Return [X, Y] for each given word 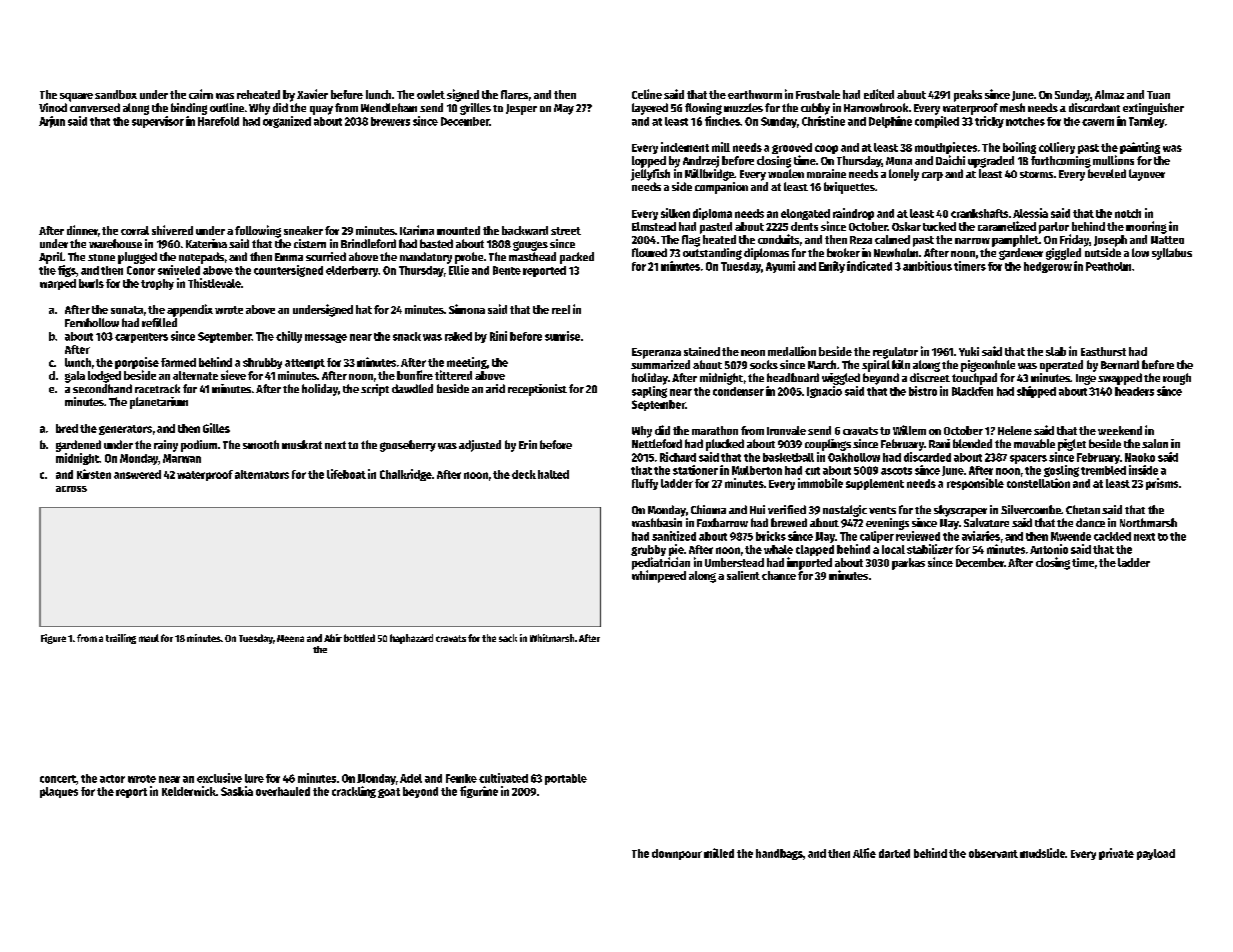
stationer [695, 470]
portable [566, 779]
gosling [1061, 471]
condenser [738, 391]
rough [1177, 379]
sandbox [116, 94]
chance [779, 575]
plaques [59, 792]
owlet [431, 94]
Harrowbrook [876, 107]
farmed [178, 362]
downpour [677, 854]
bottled [359, 638]
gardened [78, 446]
